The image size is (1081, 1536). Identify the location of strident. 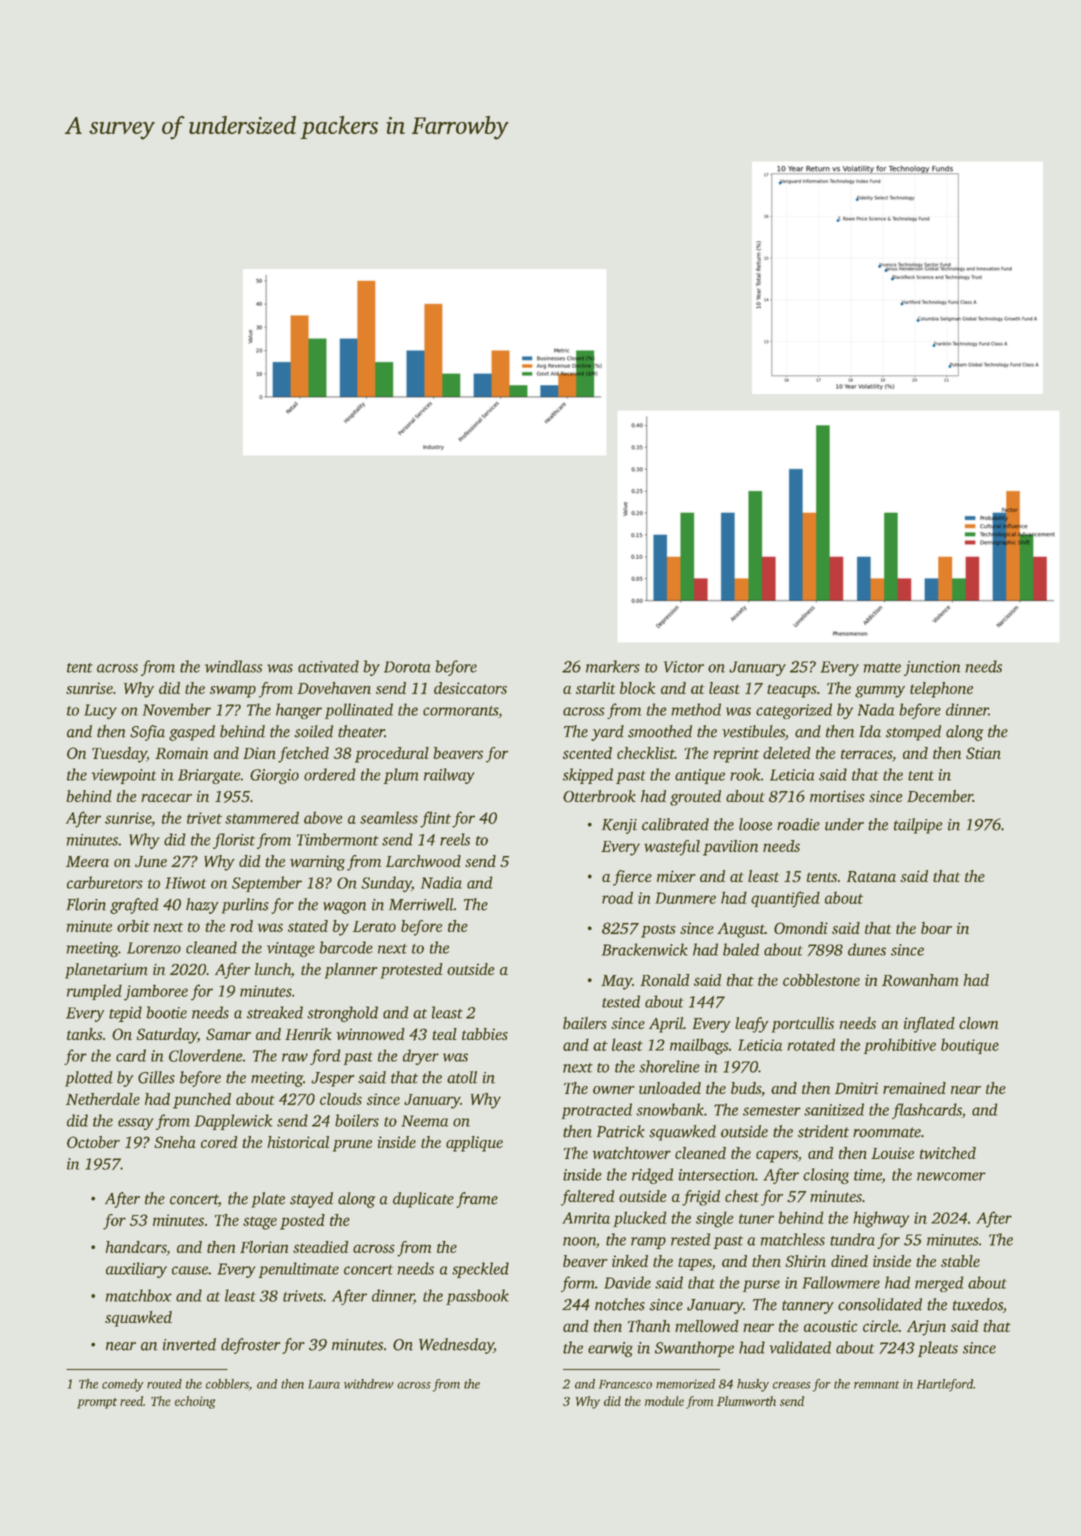
(823, 1131).
